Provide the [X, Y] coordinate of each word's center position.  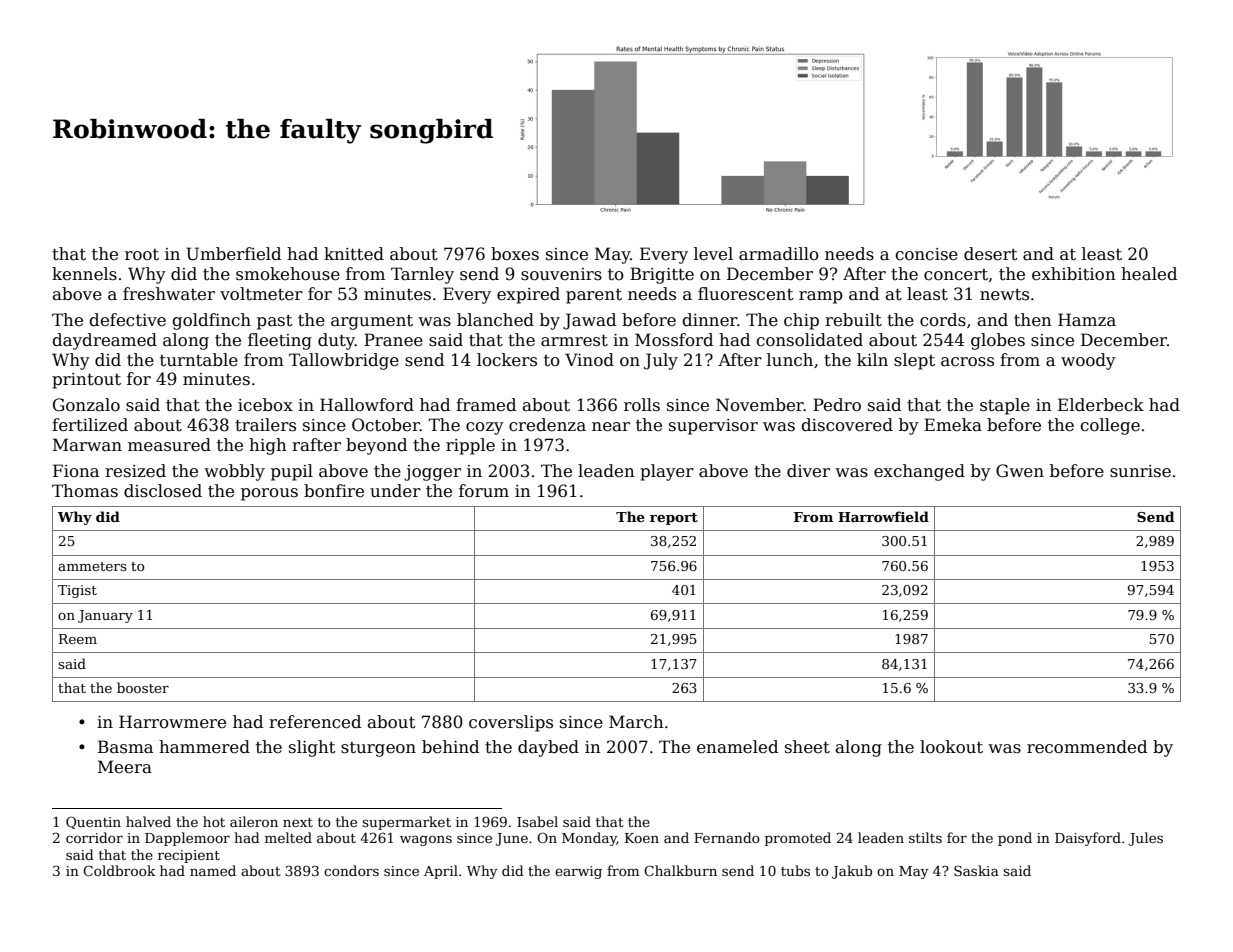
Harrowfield [883, 516]
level [713, 254]
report [674, 519]
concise [927, 254]
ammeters [92, 566]
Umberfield [233, 254]
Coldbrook [119, 870]
